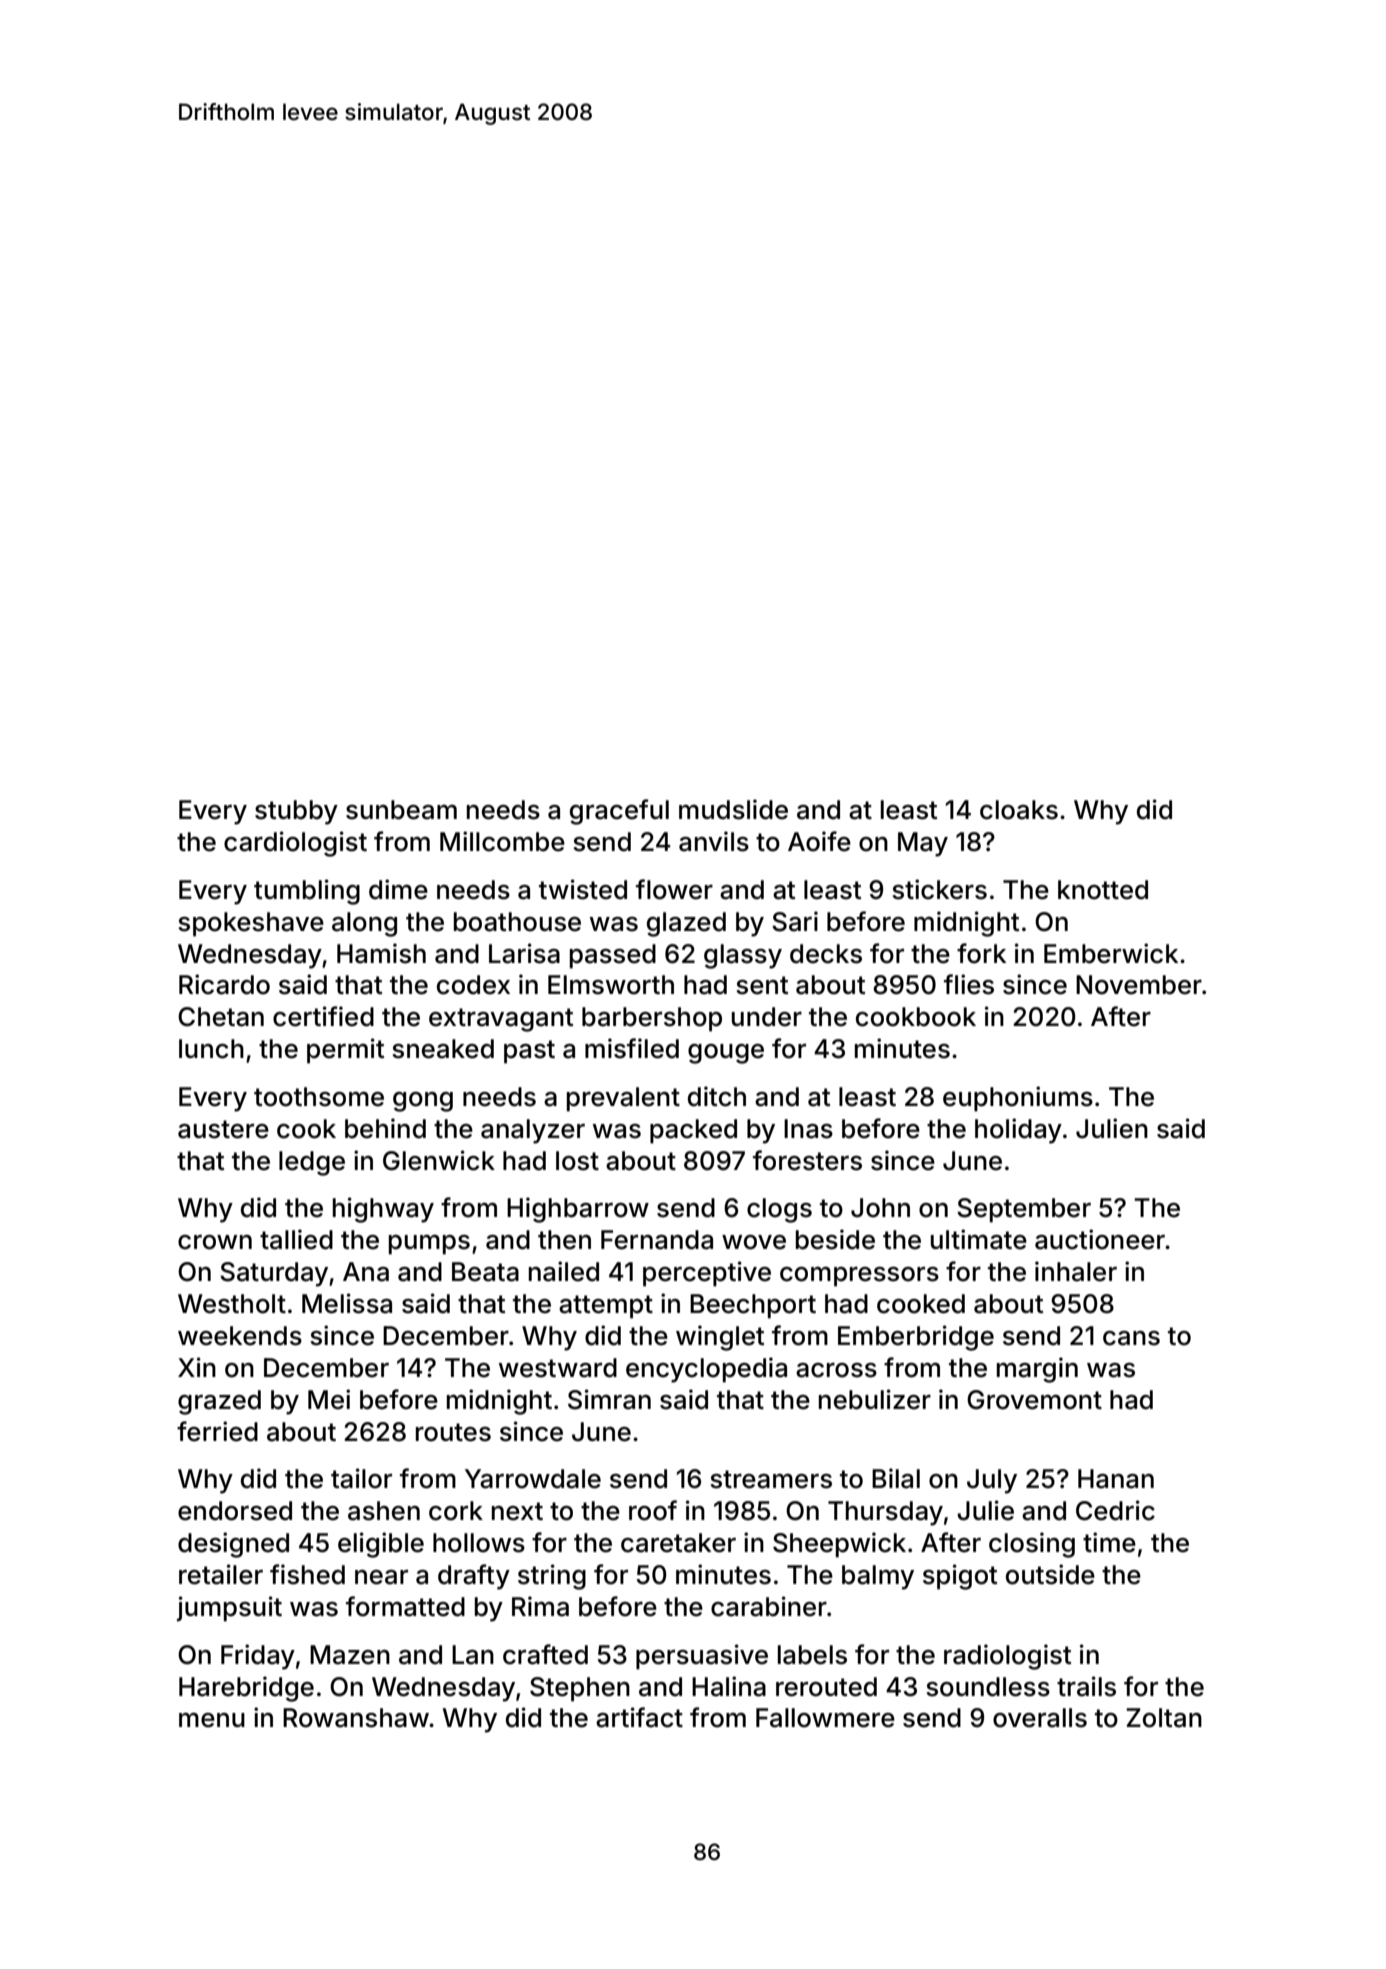 The image size is (1386, 1969). What do you see at coordinates (295, 844) in the screenshot?
I see `cardiologist` at bounding box center [295, 844].
